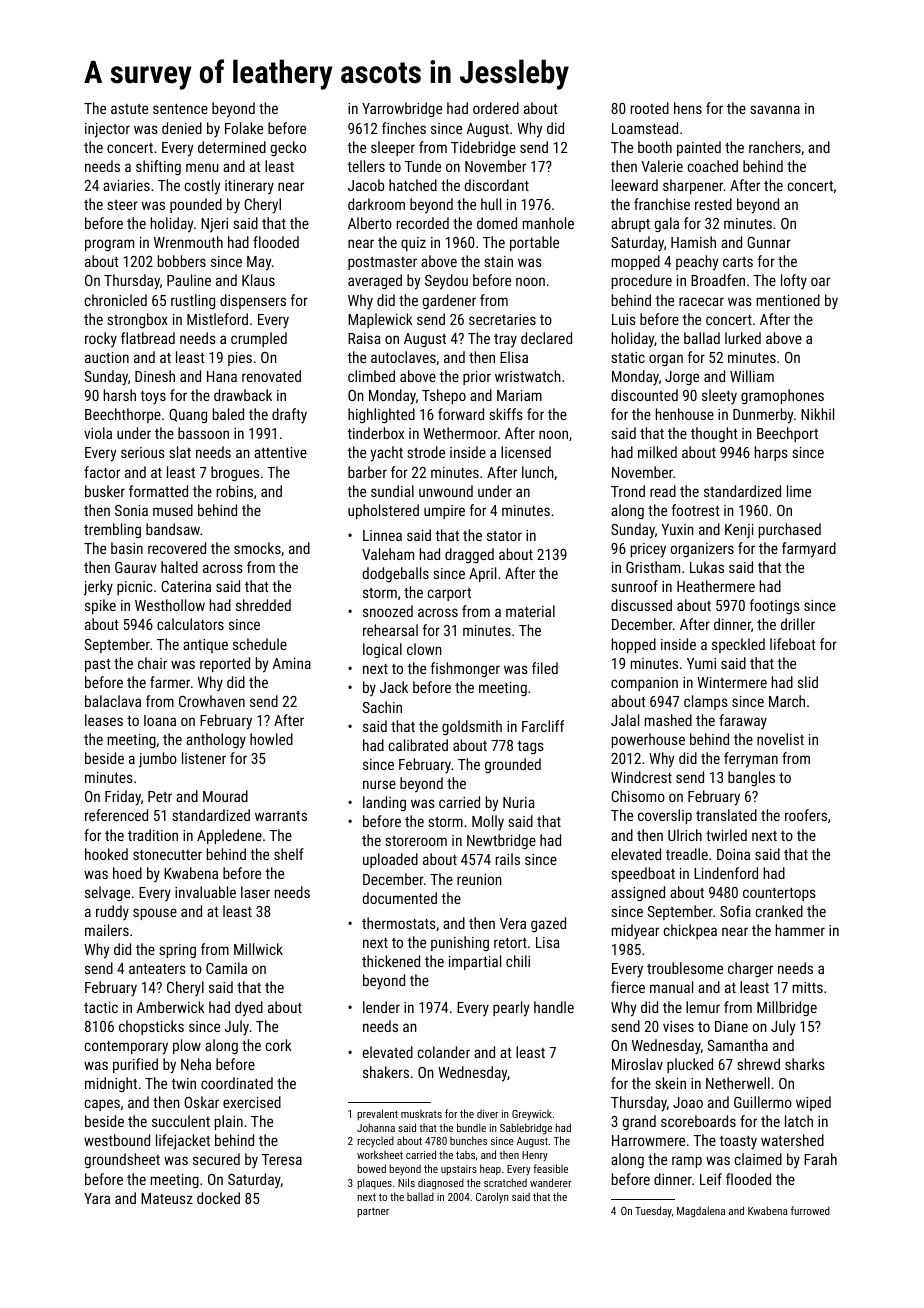  Describe the element at coordinates (158, 167) in the screenshot. I see `shifting` at that location.
